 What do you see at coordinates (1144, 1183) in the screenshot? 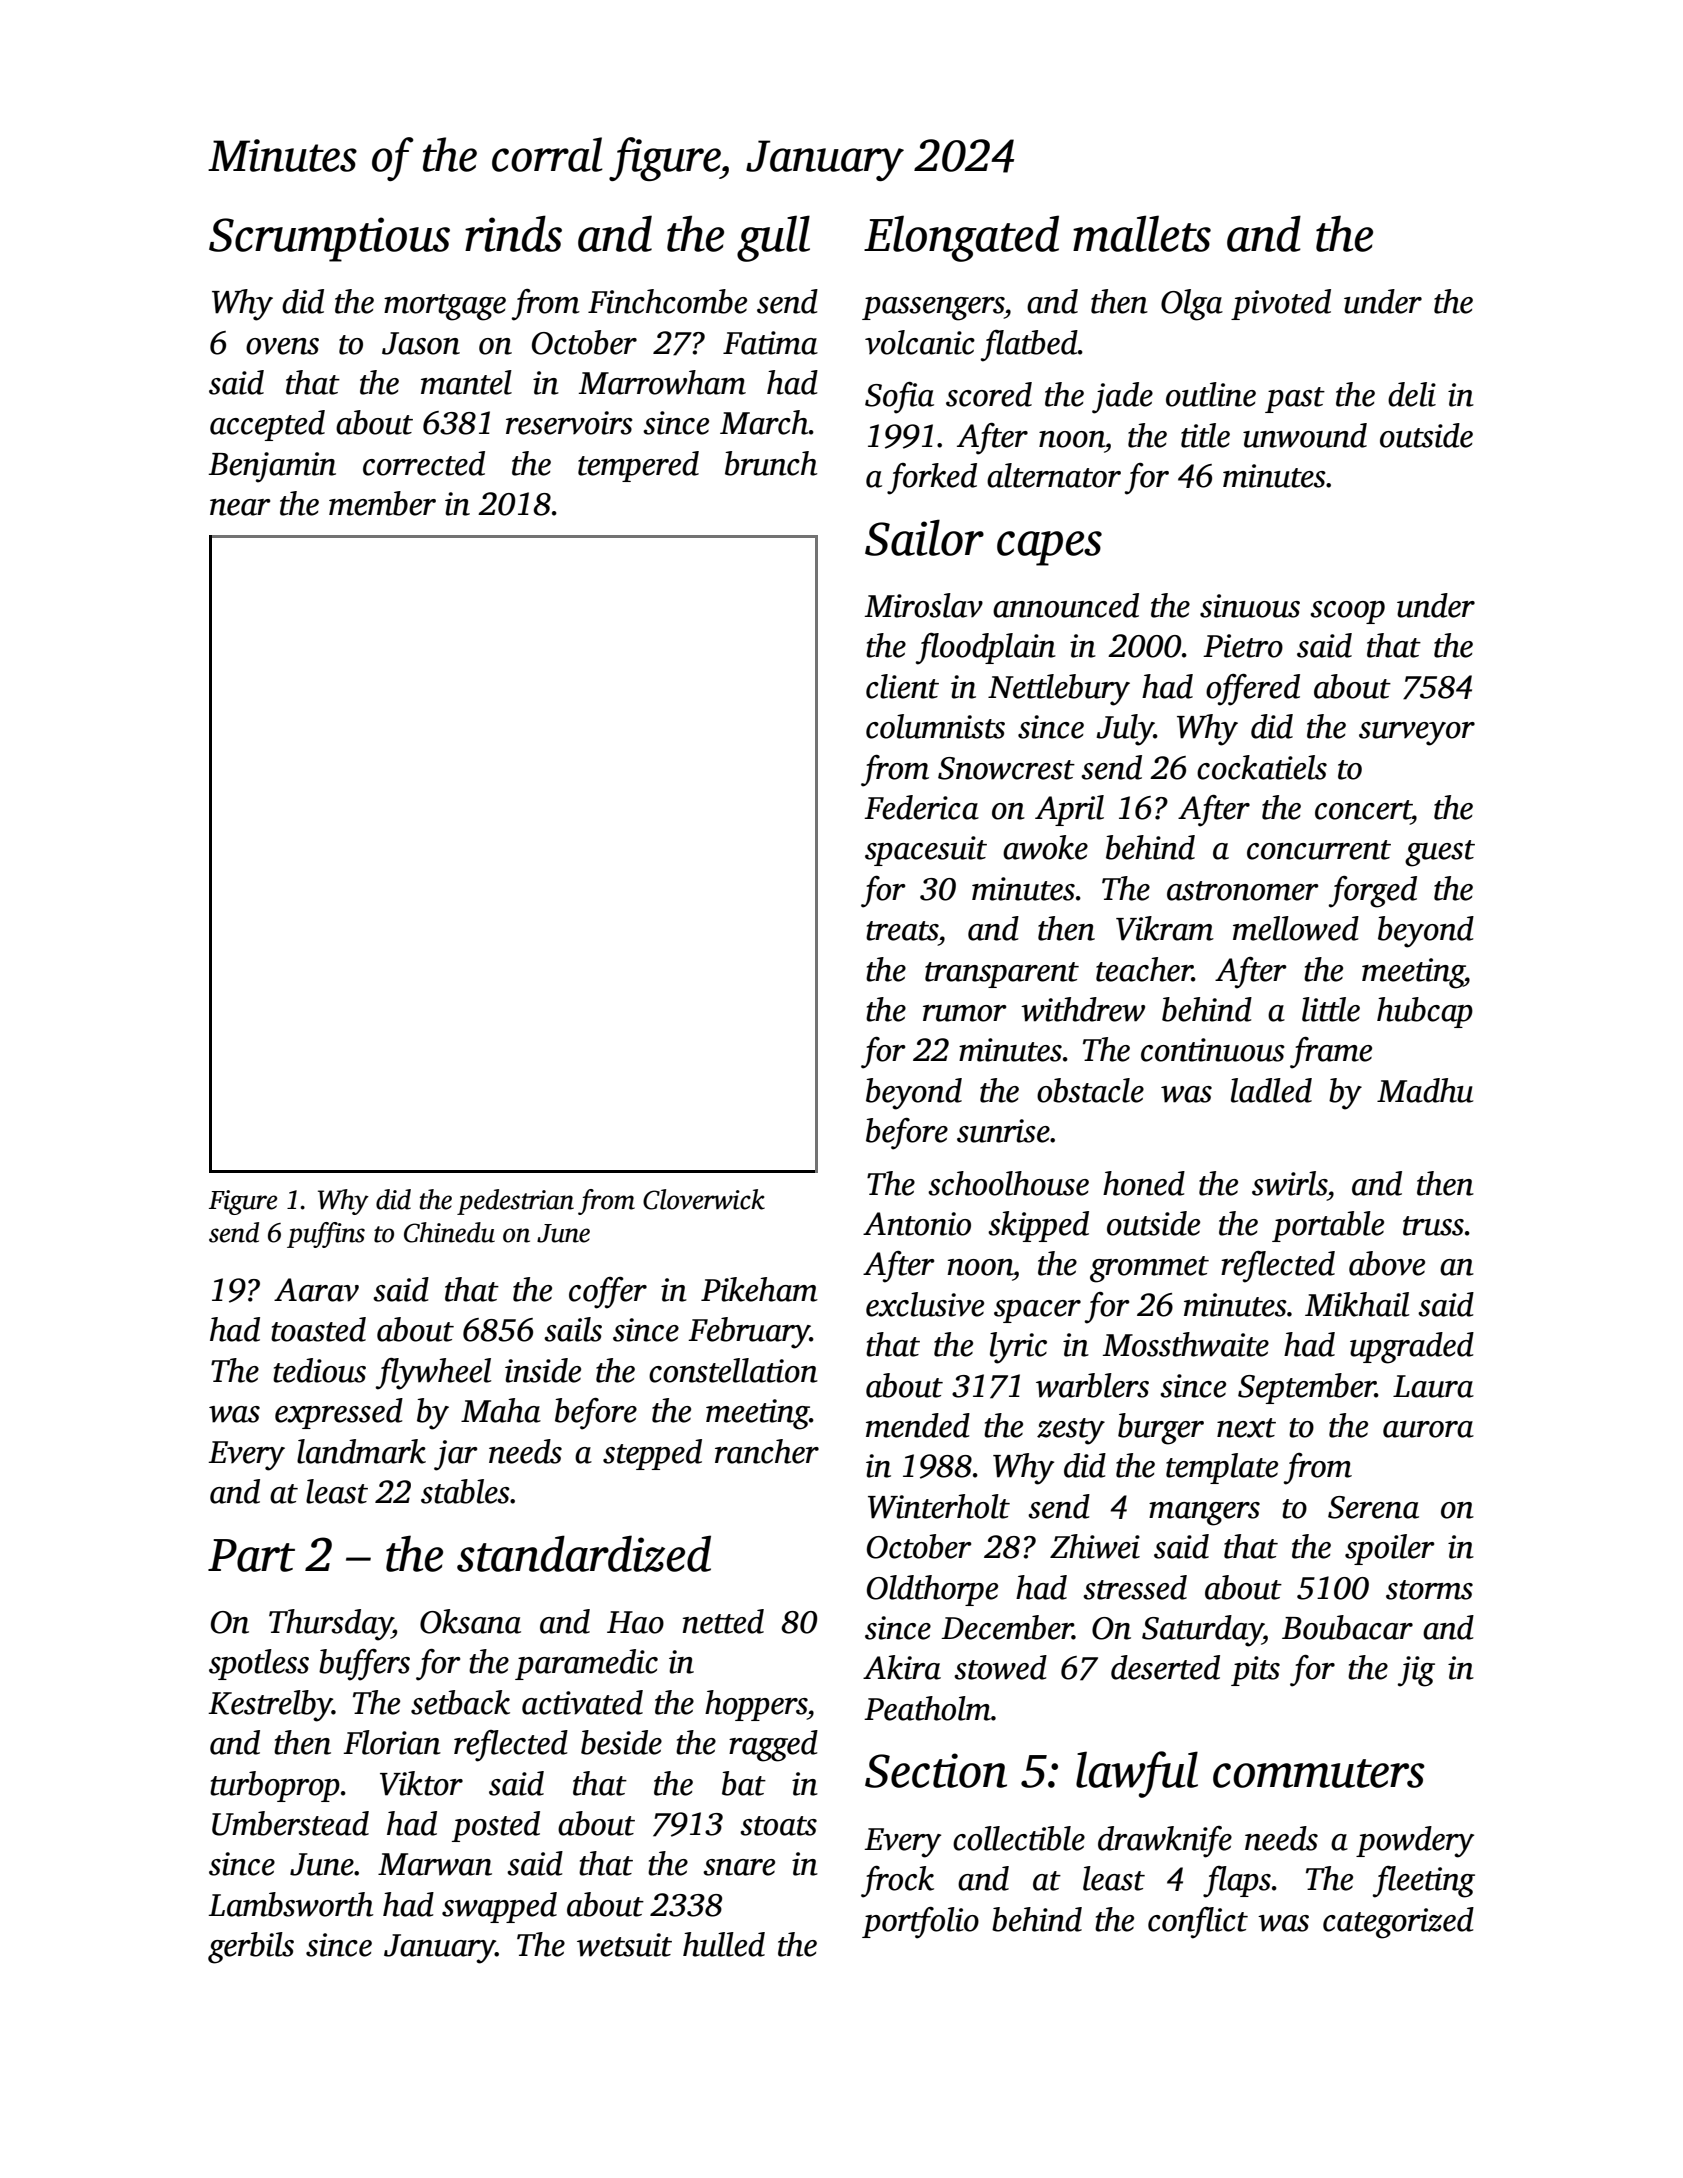
I see `honed` at bounding box center [1144, 1183].
